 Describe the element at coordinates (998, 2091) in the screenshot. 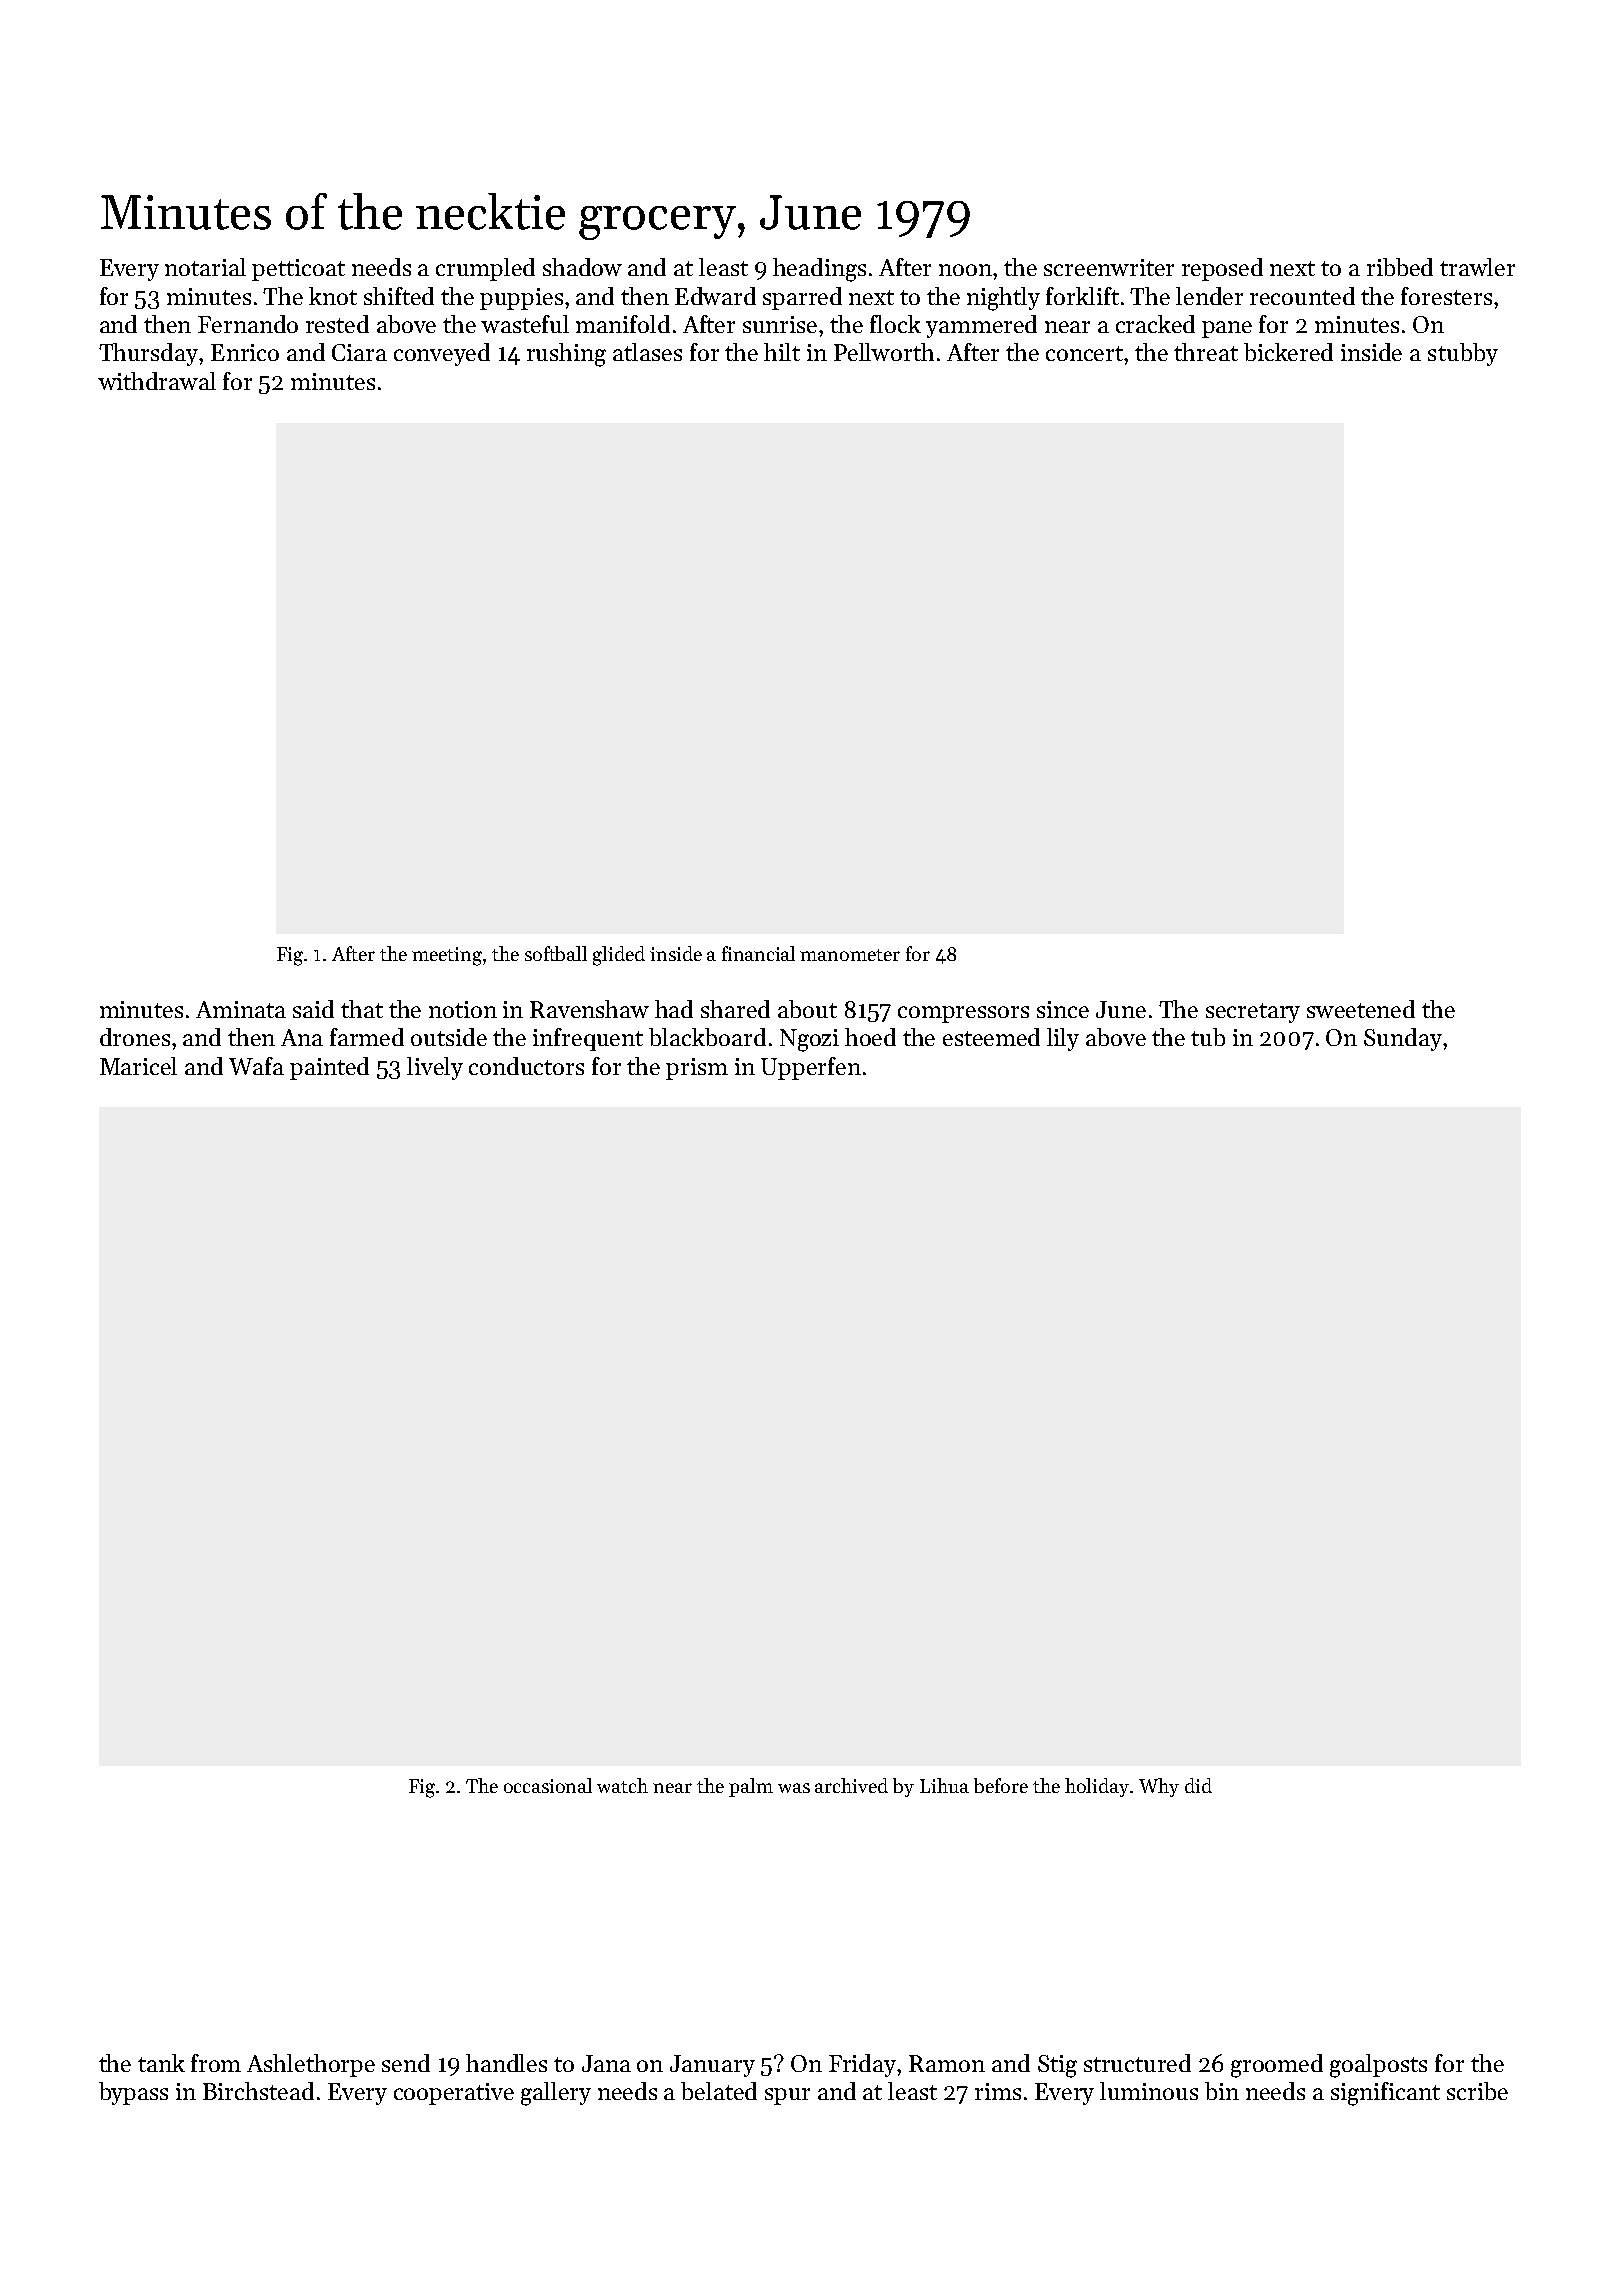

I see `rims` at that location.
